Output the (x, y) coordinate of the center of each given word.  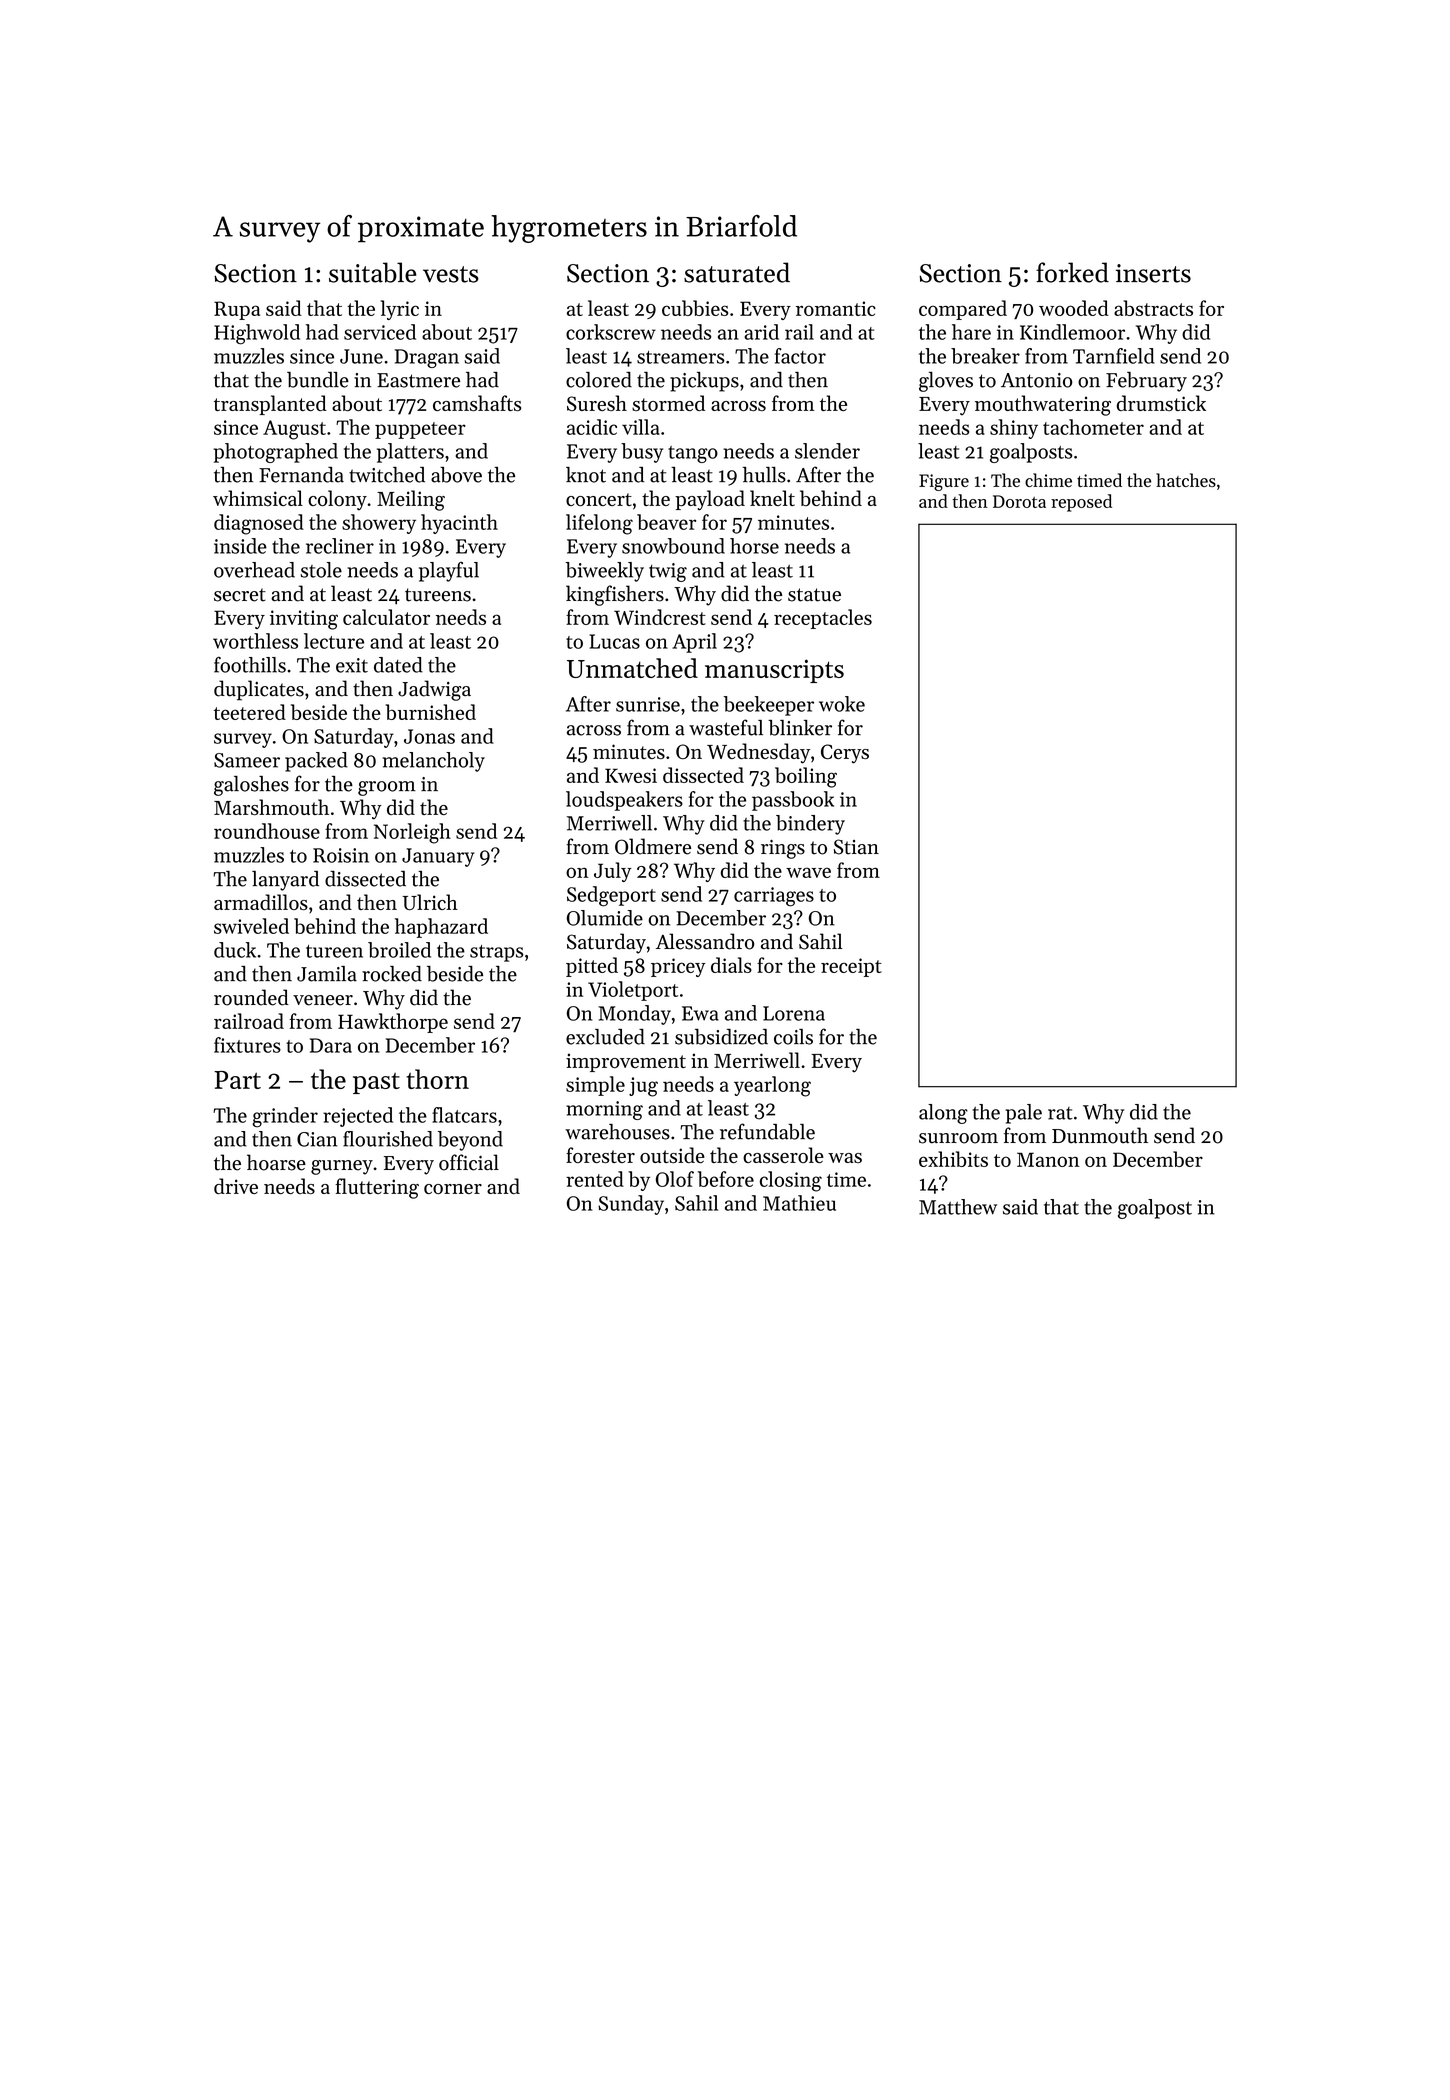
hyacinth (459, 524)
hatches (1186, 480)
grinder (285, 1117)
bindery (810, 825)
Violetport (633, 991)
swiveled (251, 926)
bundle (318, 380)
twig (668, 572)
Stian (856, 847)
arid (761, 332)
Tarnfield (1114, 356)
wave (808, 872)
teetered (250, 712)
